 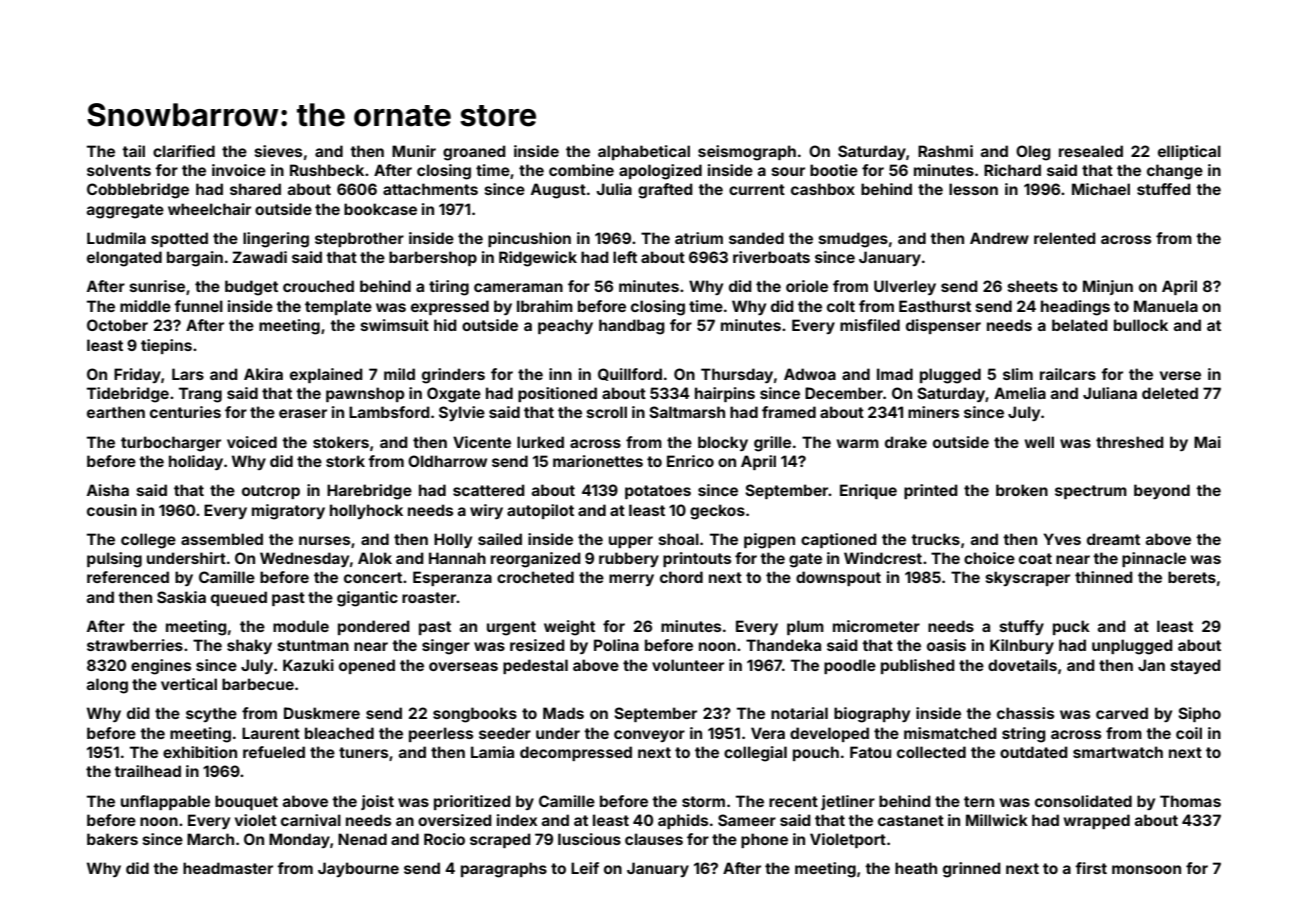 I want to click on lingering, so click(x=276, y=240).
